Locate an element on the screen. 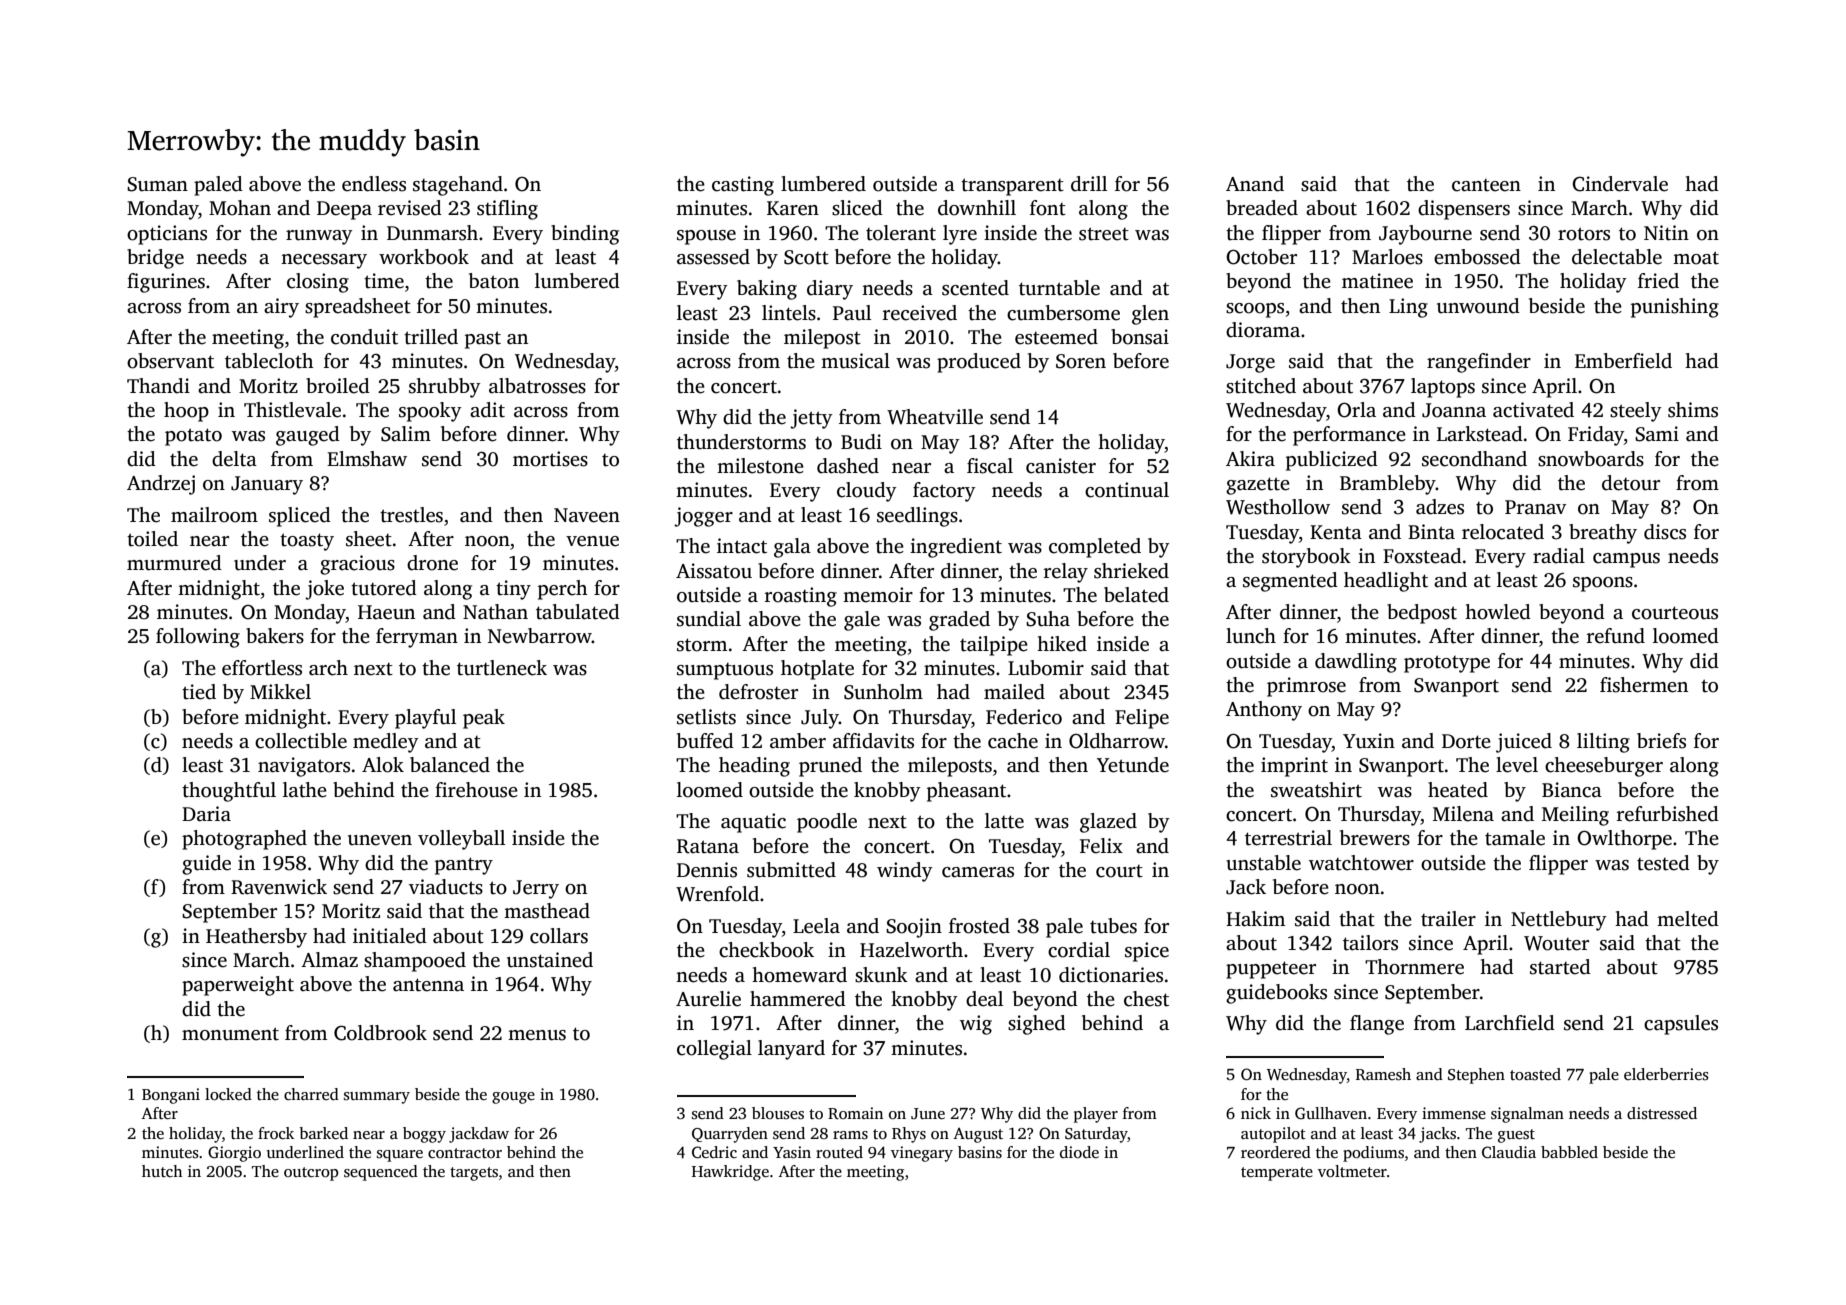  airy is located at coordinates (281, 308).
